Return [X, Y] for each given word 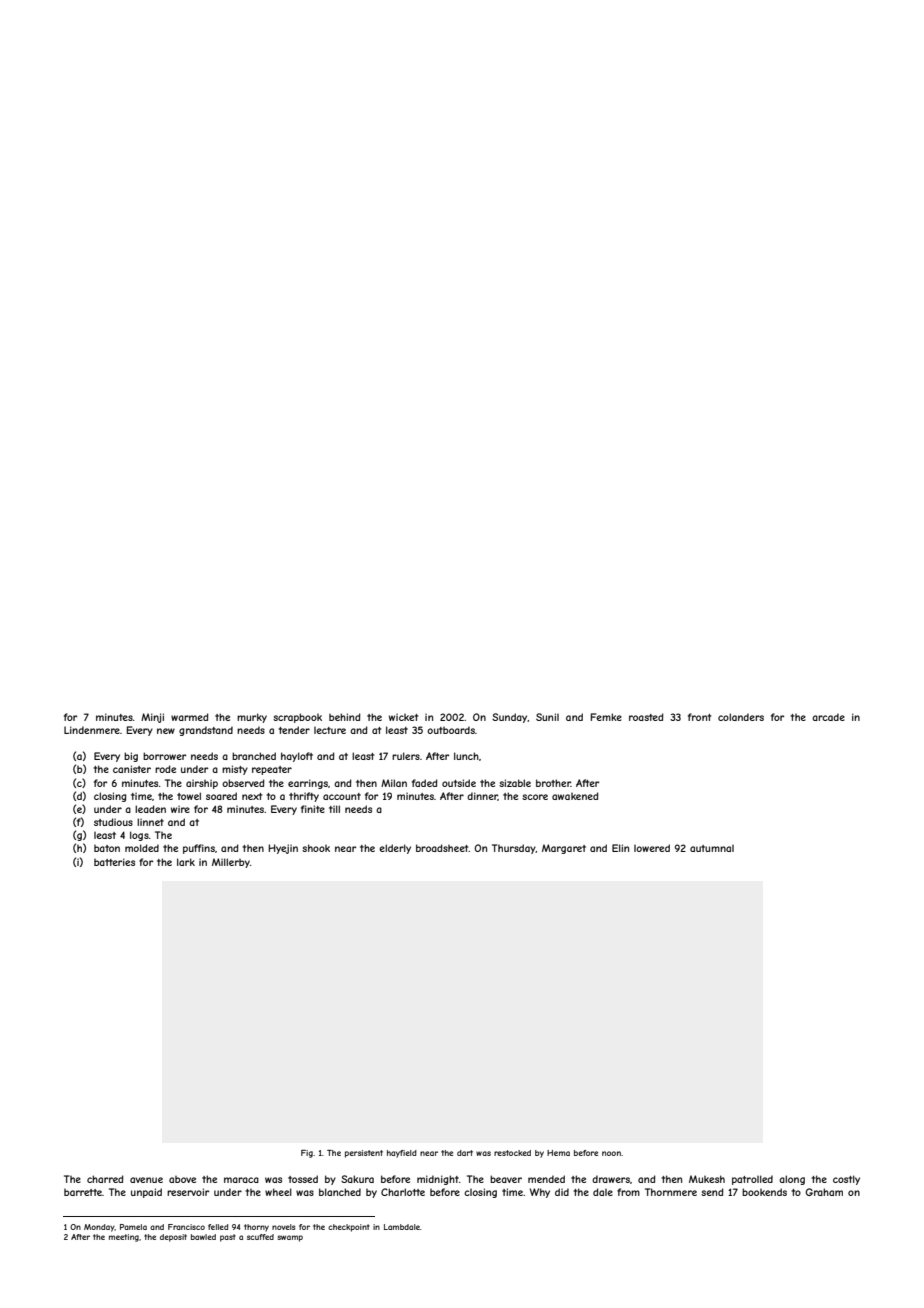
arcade [828, 717]
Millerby [231, 863]
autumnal [712, 848]
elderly [395, 849]
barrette [83, 1192]
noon [611, 1153]
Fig [307, 1154]
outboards [451, 730]
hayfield [402, 1154]
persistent [364, 1154]
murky [252, 718]
